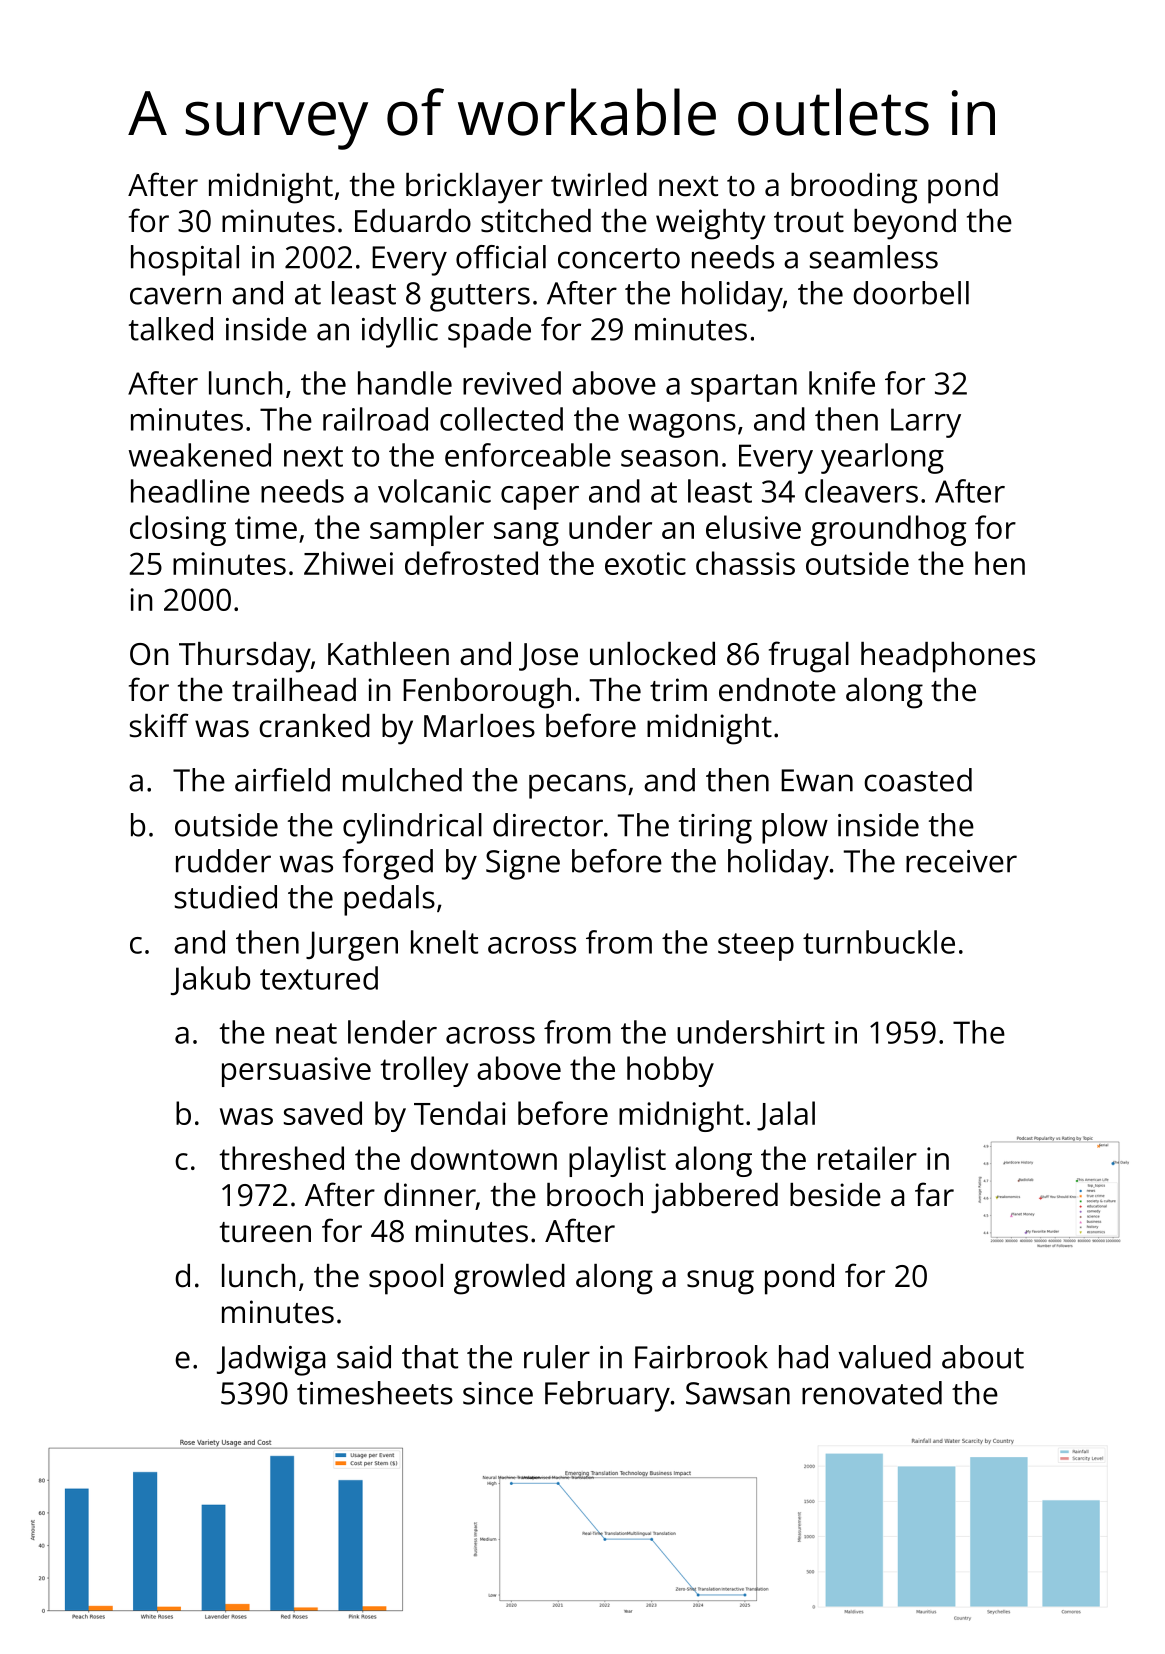 This image has height=1654, width=1165. Describe the element at coordinates (226, 897) in the image. I see `studied` at that location.
